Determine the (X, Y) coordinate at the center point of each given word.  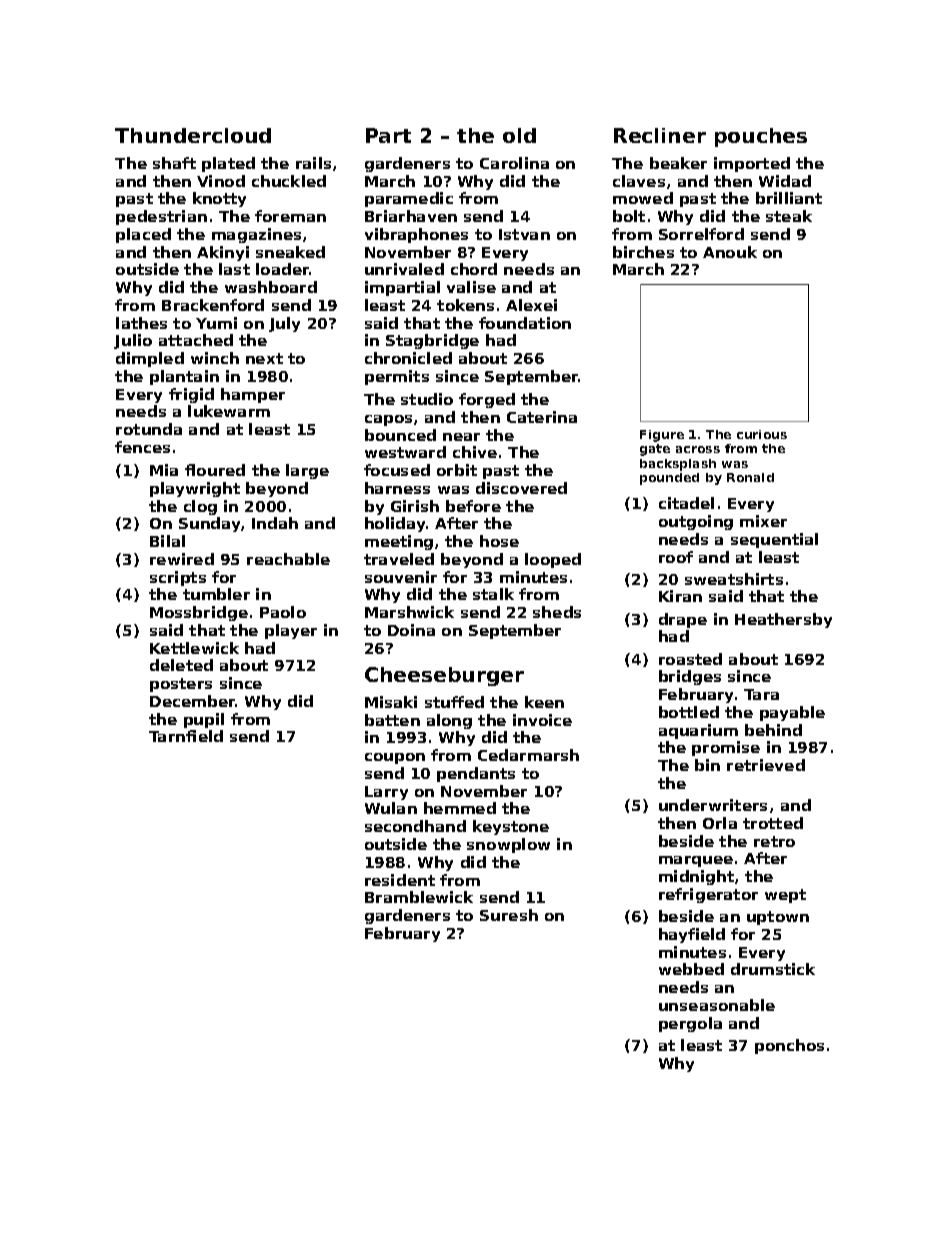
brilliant (789, 198)
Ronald (750, 477)
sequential (774, 540)
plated (228, 164)
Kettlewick (194, 648)
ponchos (789, 1046)
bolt (629, 216)
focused (397, 470)
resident (400, 880)
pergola (690, 1024)
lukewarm (229, 411)
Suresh (509, 915)
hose (499, 541)
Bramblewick (419, 897)
